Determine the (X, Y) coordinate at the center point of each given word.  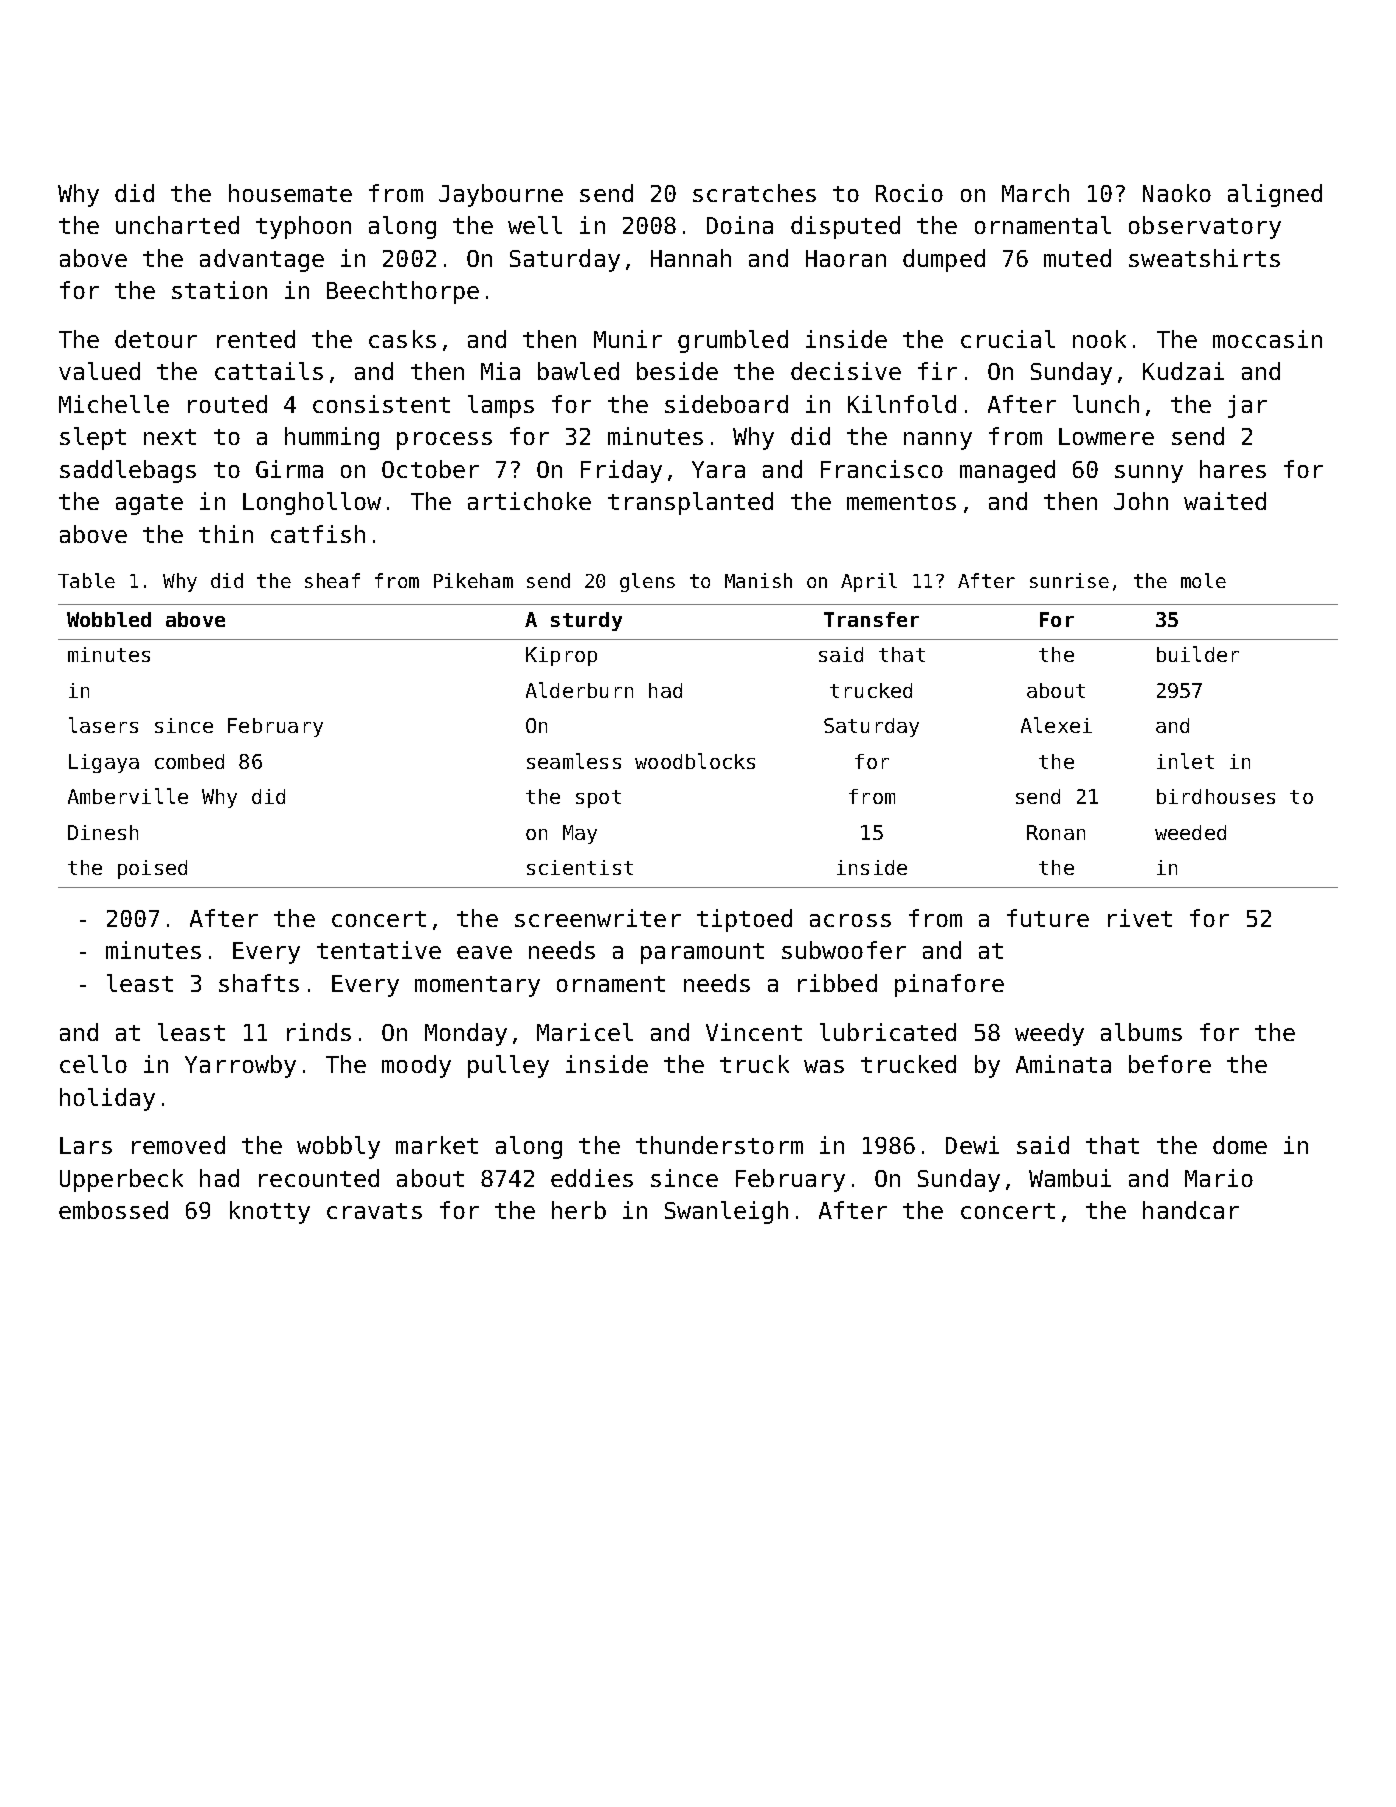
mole (1203, 580)
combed (189, 761)
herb (579, 1210)
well (535, 225)
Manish (758, 580)
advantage (262, 260)
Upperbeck (121, 1180)
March (1035, 193)
